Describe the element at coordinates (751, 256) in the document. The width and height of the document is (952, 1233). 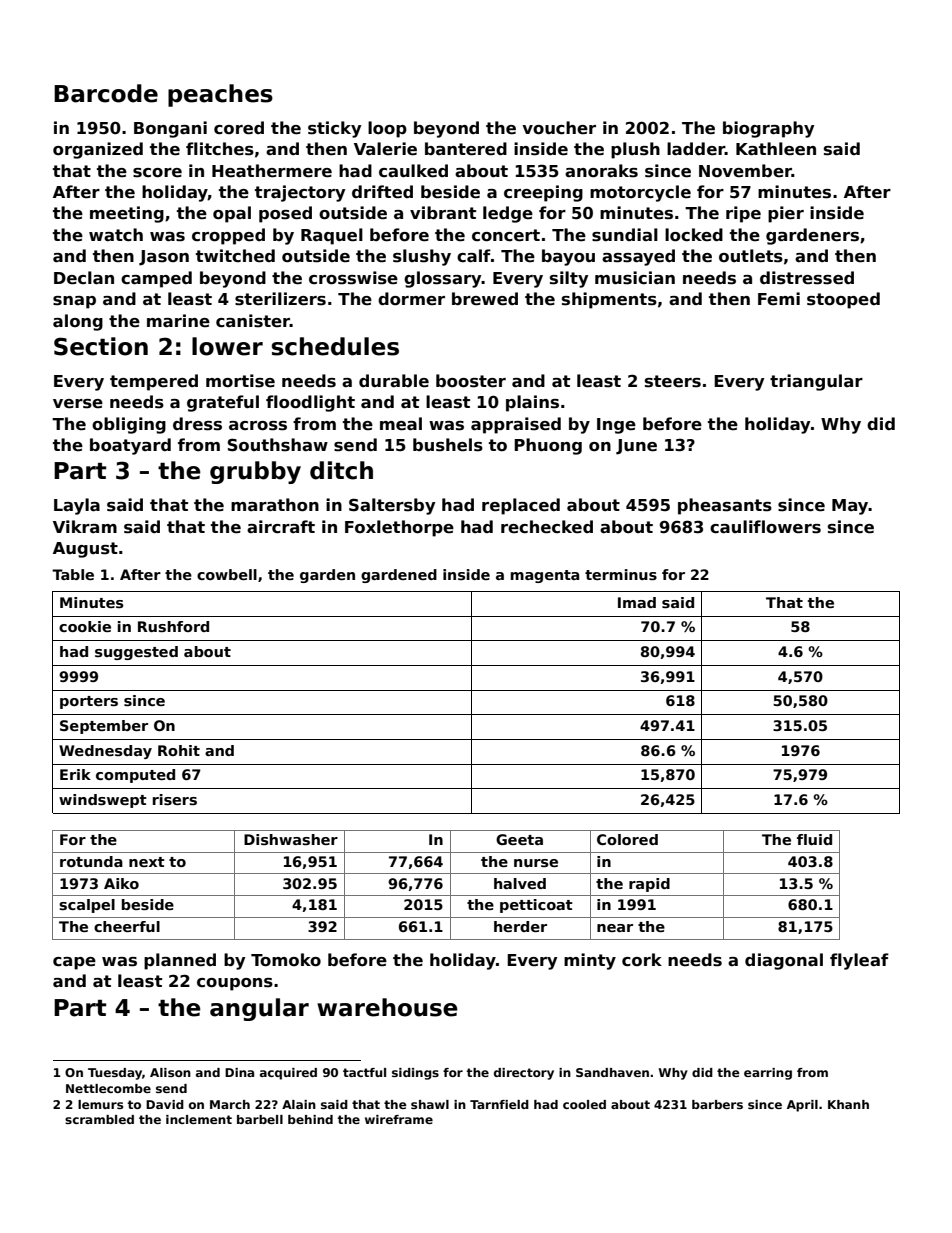
I see `outlets` at that location.
